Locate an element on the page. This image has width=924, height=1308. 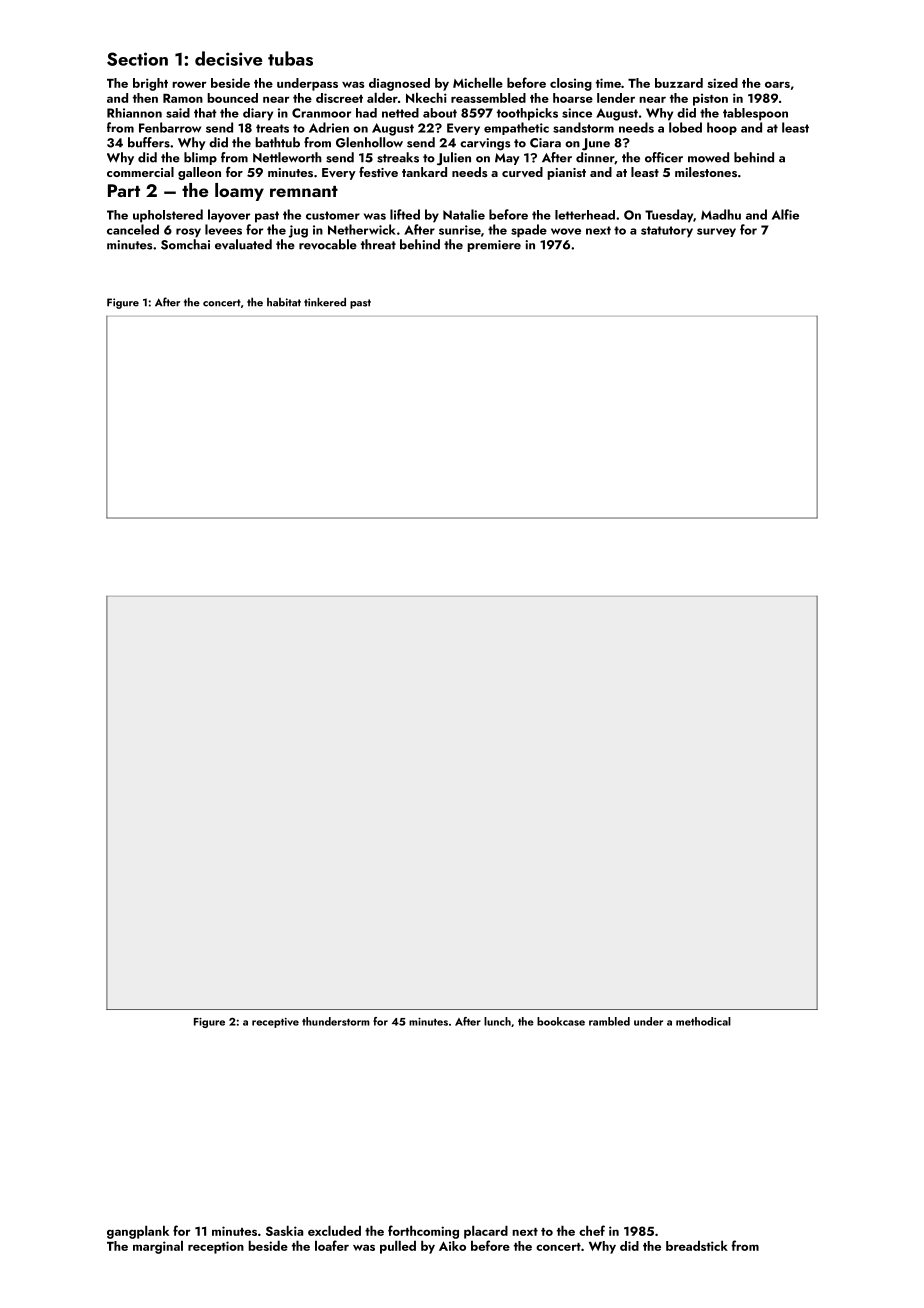
forthcoming is located at coordinates (423, 1232).
